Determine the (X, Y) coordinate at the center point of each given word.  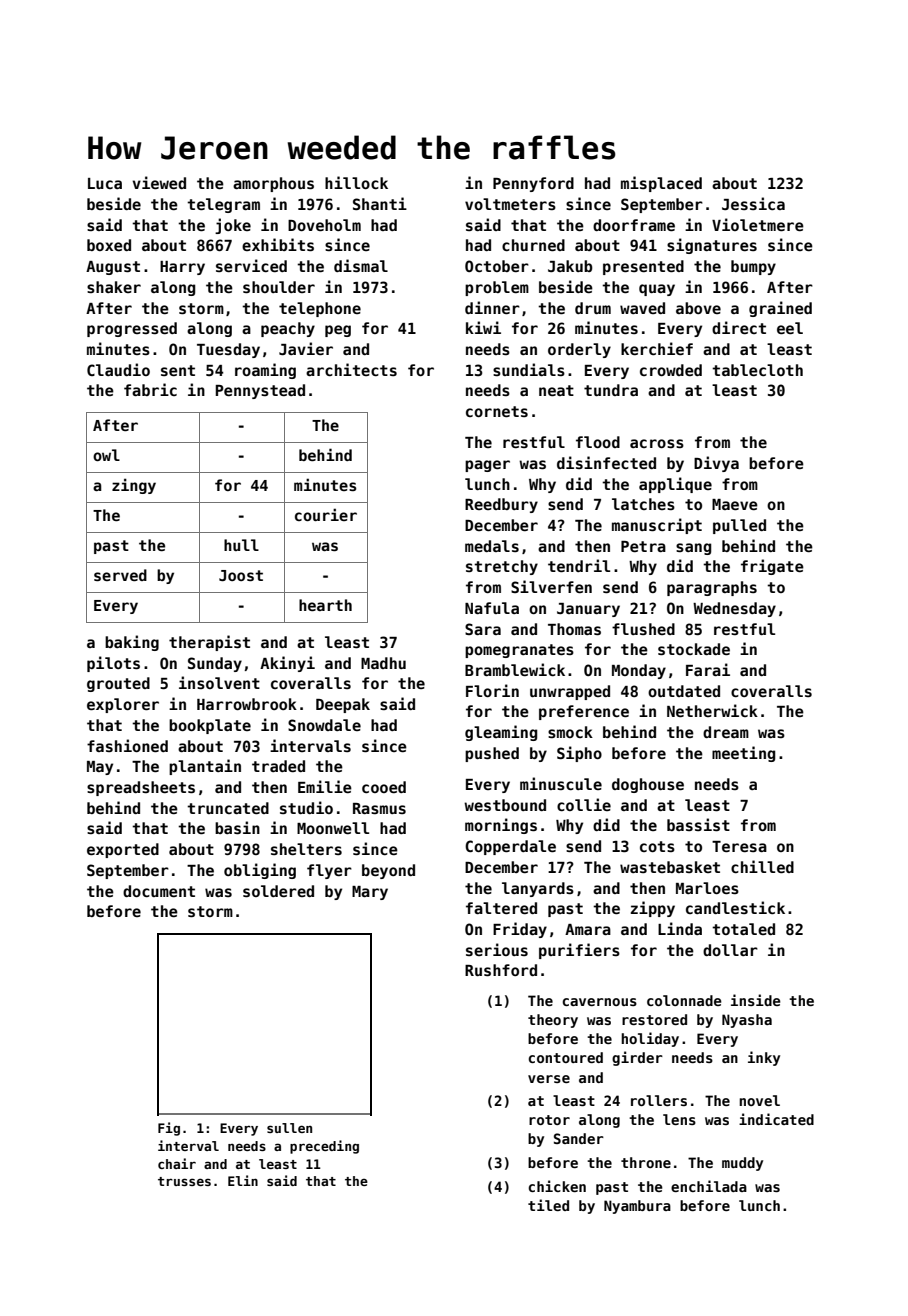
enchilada (709, 1186)
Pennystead (260, 391)
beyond (388, 871)
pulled (739, 526)
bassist (698, 824)
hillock (356, 182)
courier (326, 514)
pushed (492, 754)
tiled (548, 1205)
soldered (278, 891)
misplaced (661, 184)
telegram (223, 205)
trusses (184, 1181)
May (100, 768)
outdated (684, 691)
